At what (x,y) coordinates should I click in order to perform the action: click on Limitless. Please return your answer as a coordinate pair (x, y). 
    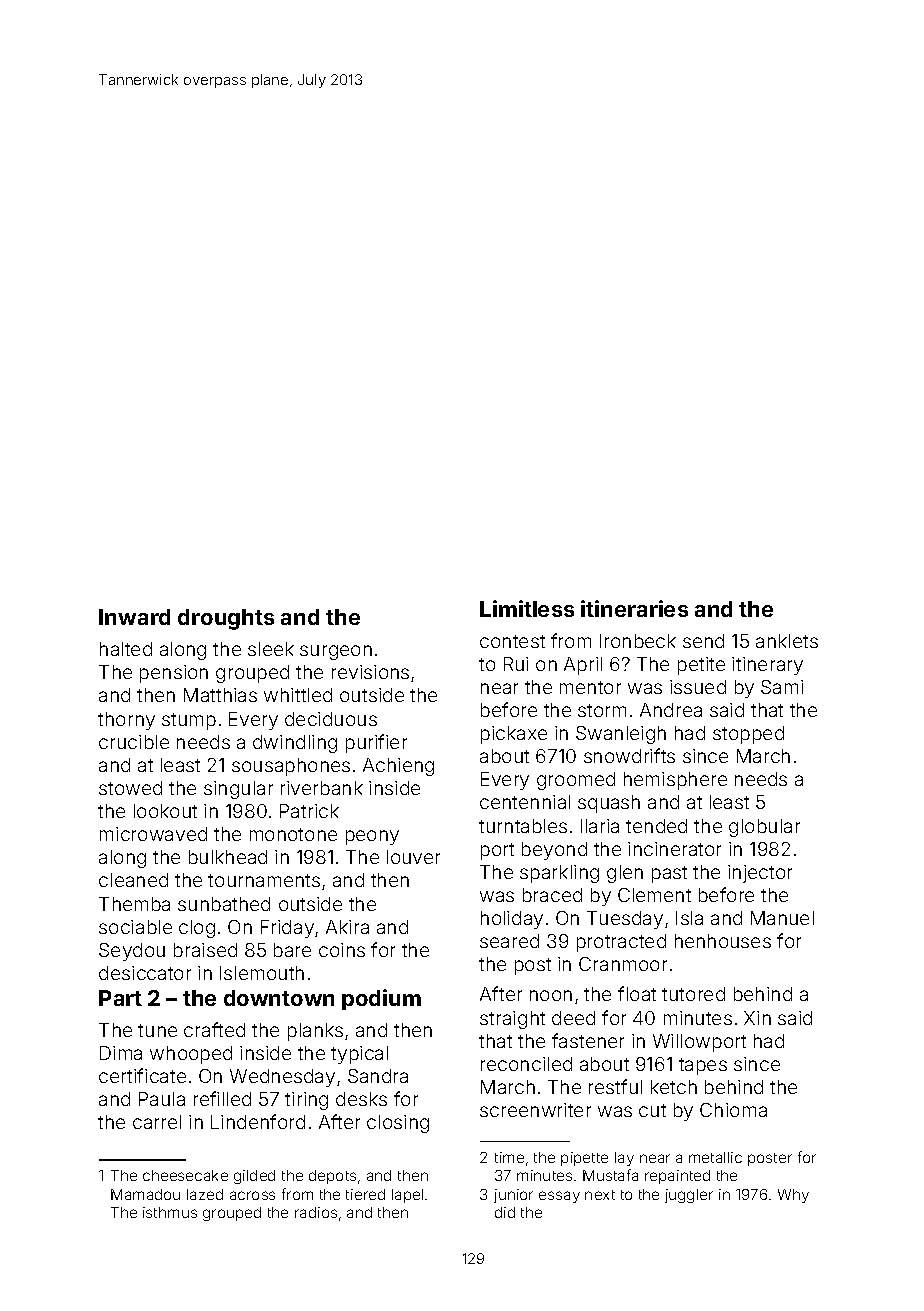
    Looking at the image, I should click on (527, 608).
